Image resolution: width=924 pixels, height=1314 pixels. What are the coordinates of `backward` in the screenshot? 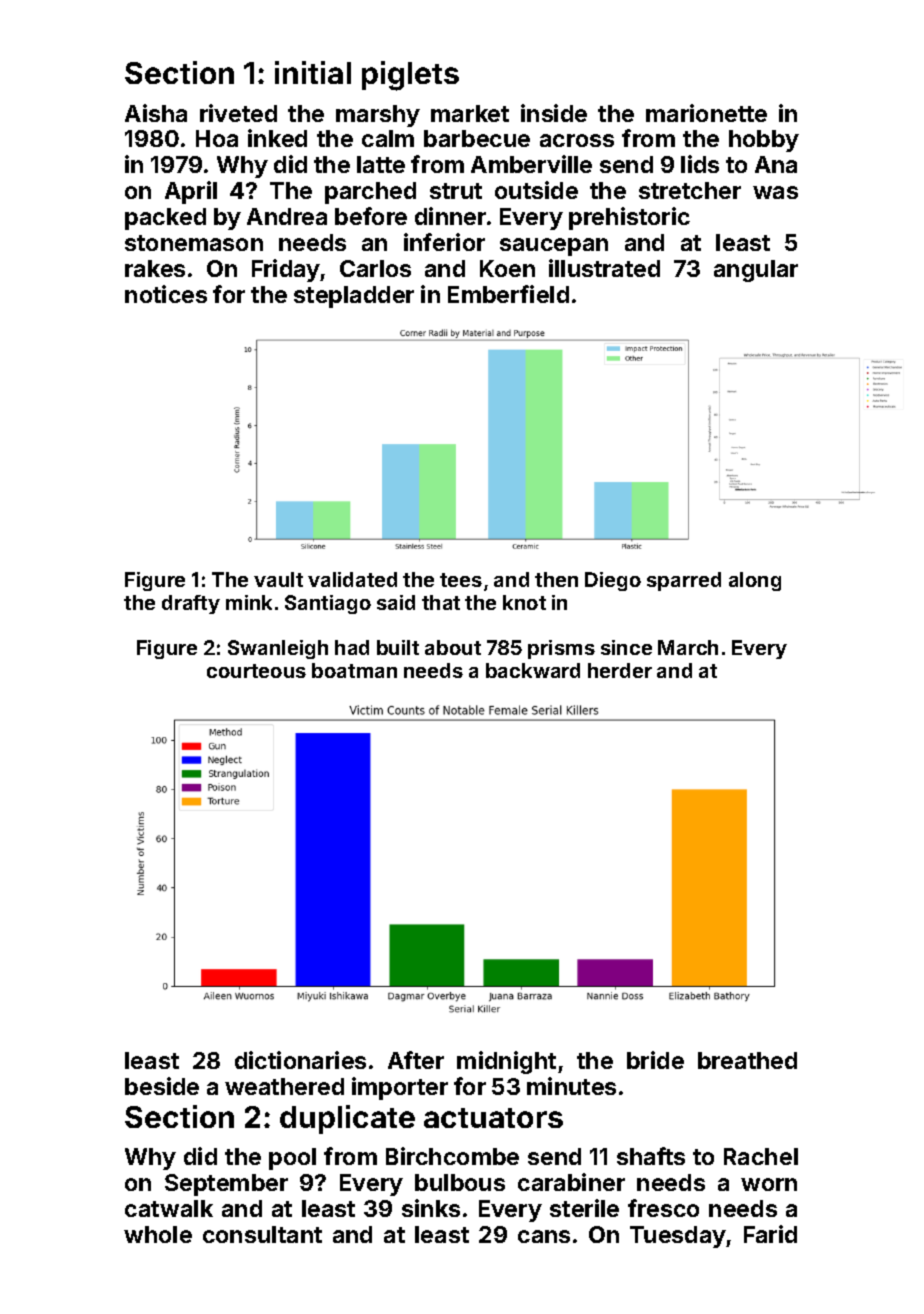 It's located at (533, 670).
